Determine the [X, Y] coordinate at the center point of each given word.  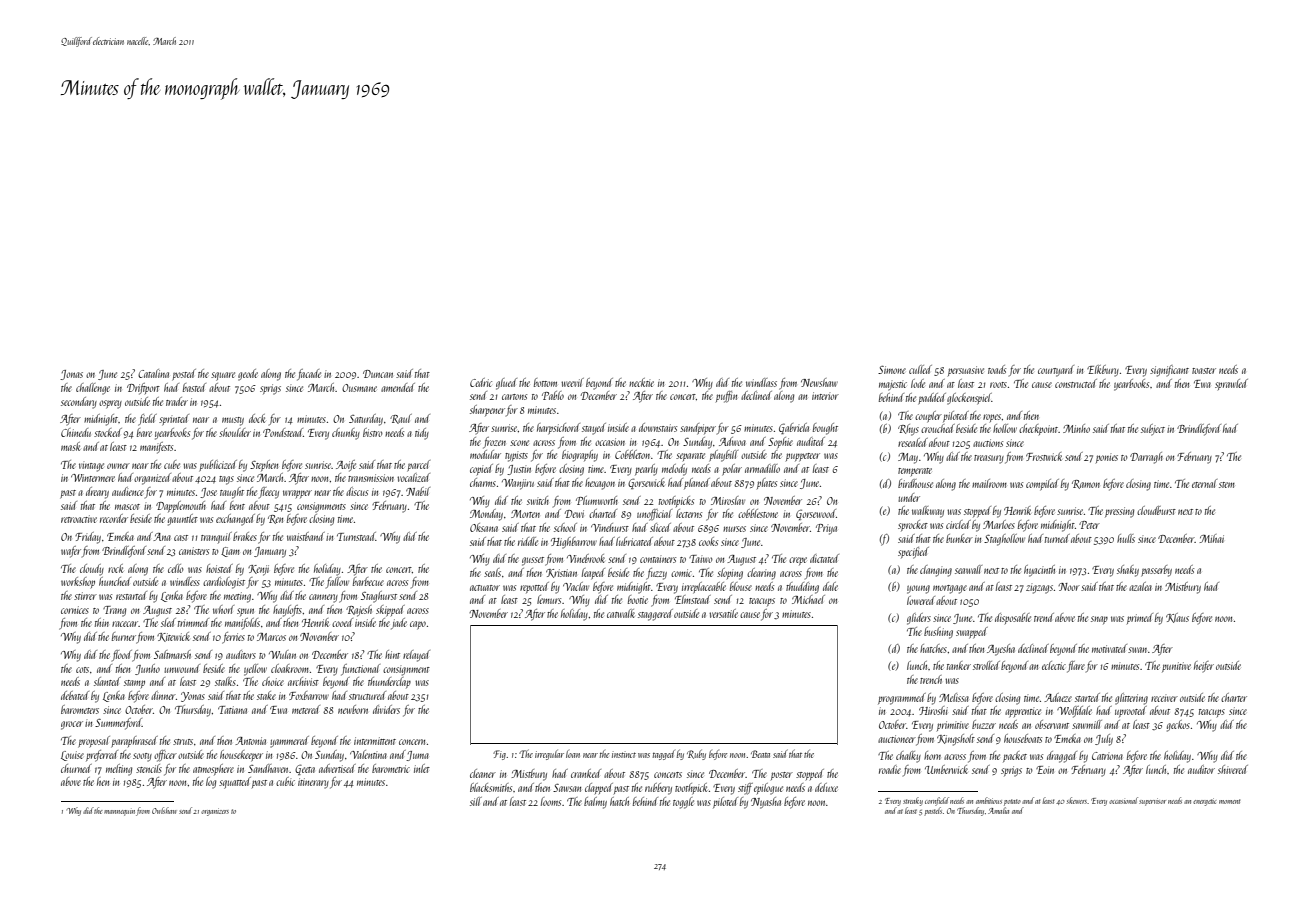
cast [181, 538]
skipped [390, 611]
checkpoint [1038, 429]
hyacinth [1039, 571]
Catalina [153, 373]
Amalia [998, 810]
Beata [760, 754]
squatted [235, 783]
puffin [726, 397]
